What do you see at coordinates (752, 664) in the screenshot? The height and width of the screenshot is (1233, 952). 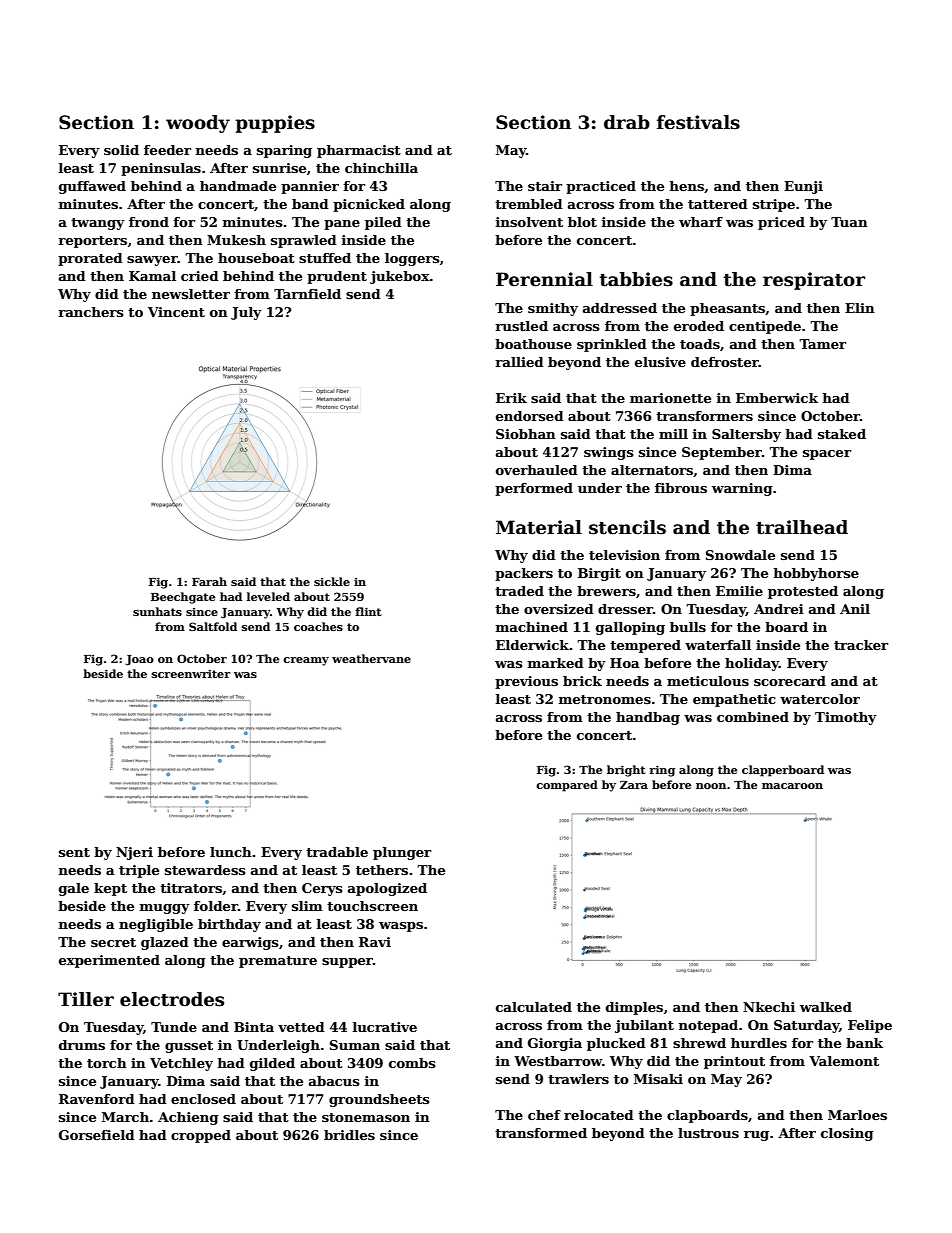 I see `holiday` at bounding box center [752, 664].
